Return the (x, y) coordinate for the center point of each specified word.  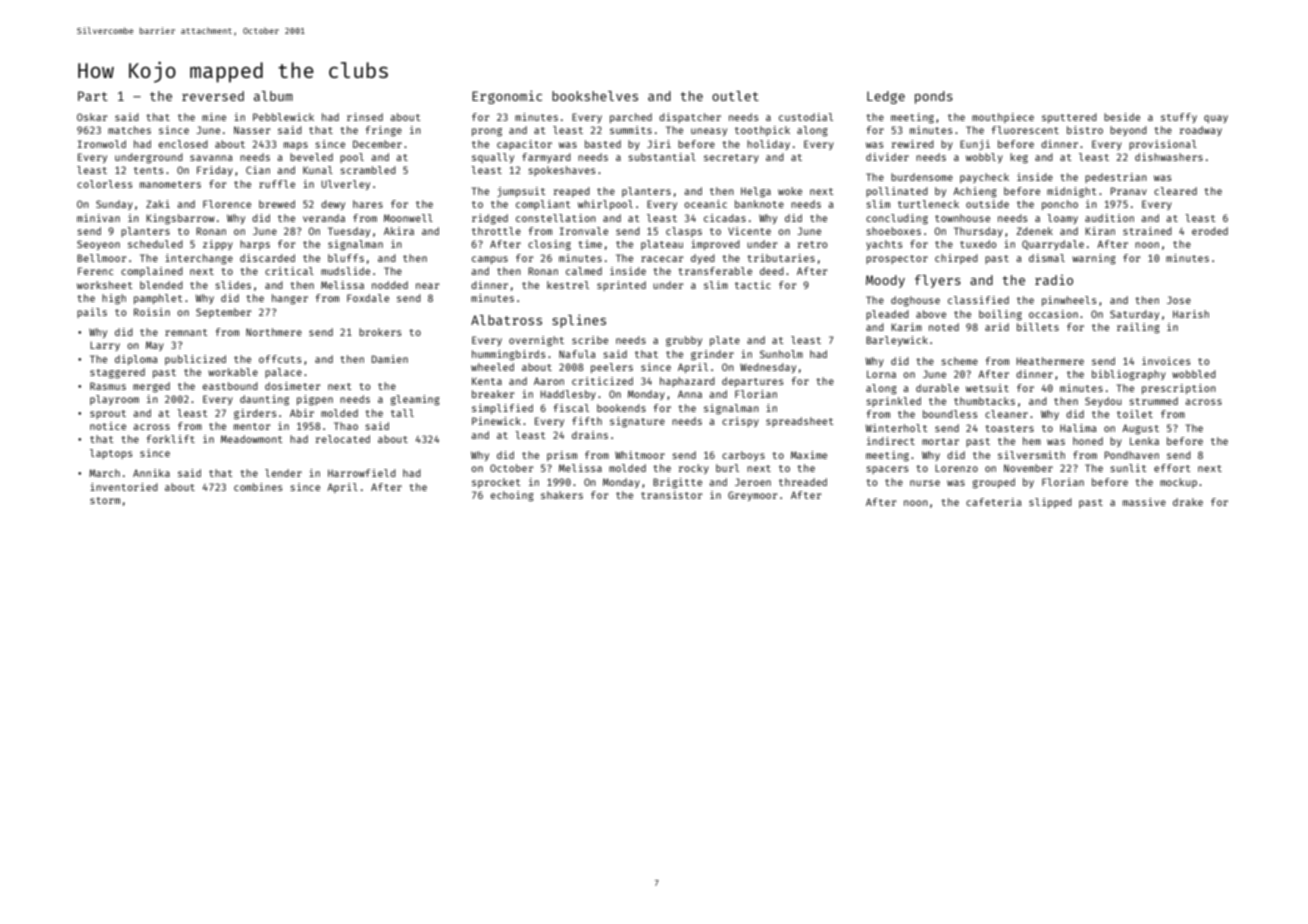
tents (149, 170)
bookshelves (595, 96)
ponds (934, 97)
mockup (1178, 483)
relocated (343, 439)
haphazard (687, 382)
